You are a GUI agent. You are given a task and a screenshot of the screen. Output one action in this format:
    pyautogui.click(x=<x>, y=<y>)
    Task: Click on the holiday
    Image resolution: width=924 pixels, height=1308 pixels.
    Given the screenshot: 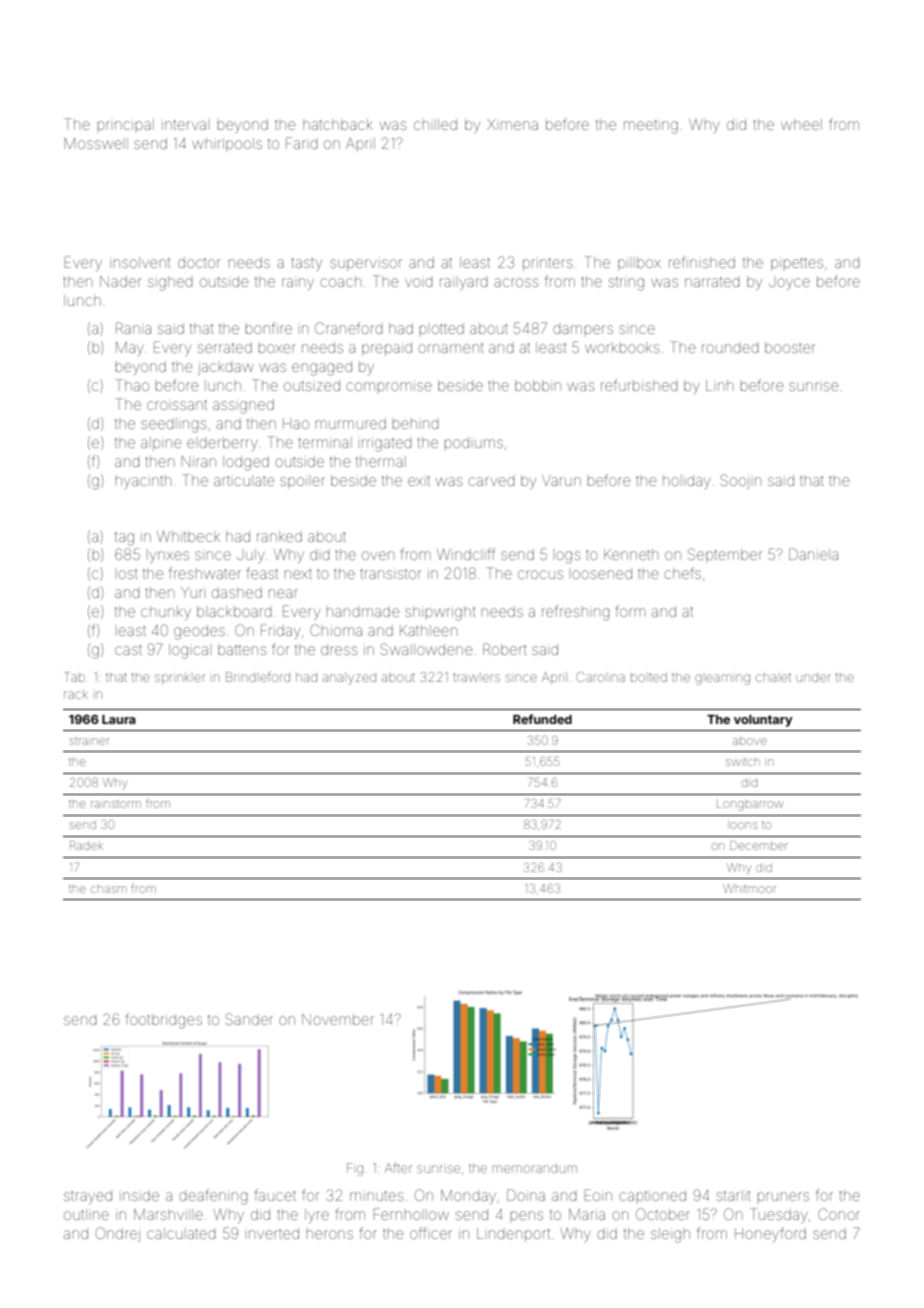 What is the action you would take?
    pyautogui.click(x=687, y=482)
